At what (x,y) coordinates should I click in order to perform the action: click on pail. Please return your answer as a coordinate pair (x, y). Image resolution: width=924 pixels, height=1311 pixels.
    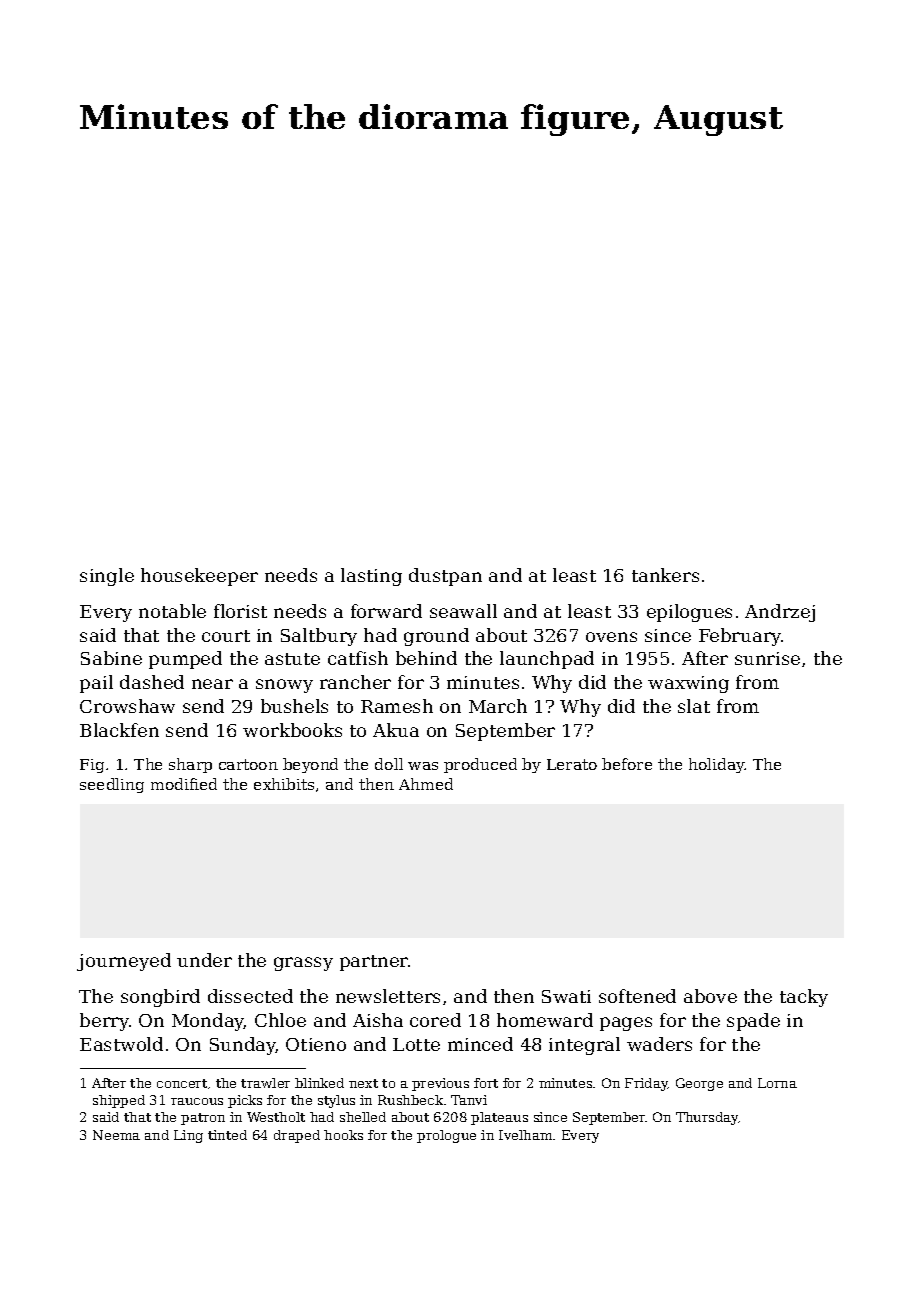
    Looking at the image, I should click on (96, 684).
